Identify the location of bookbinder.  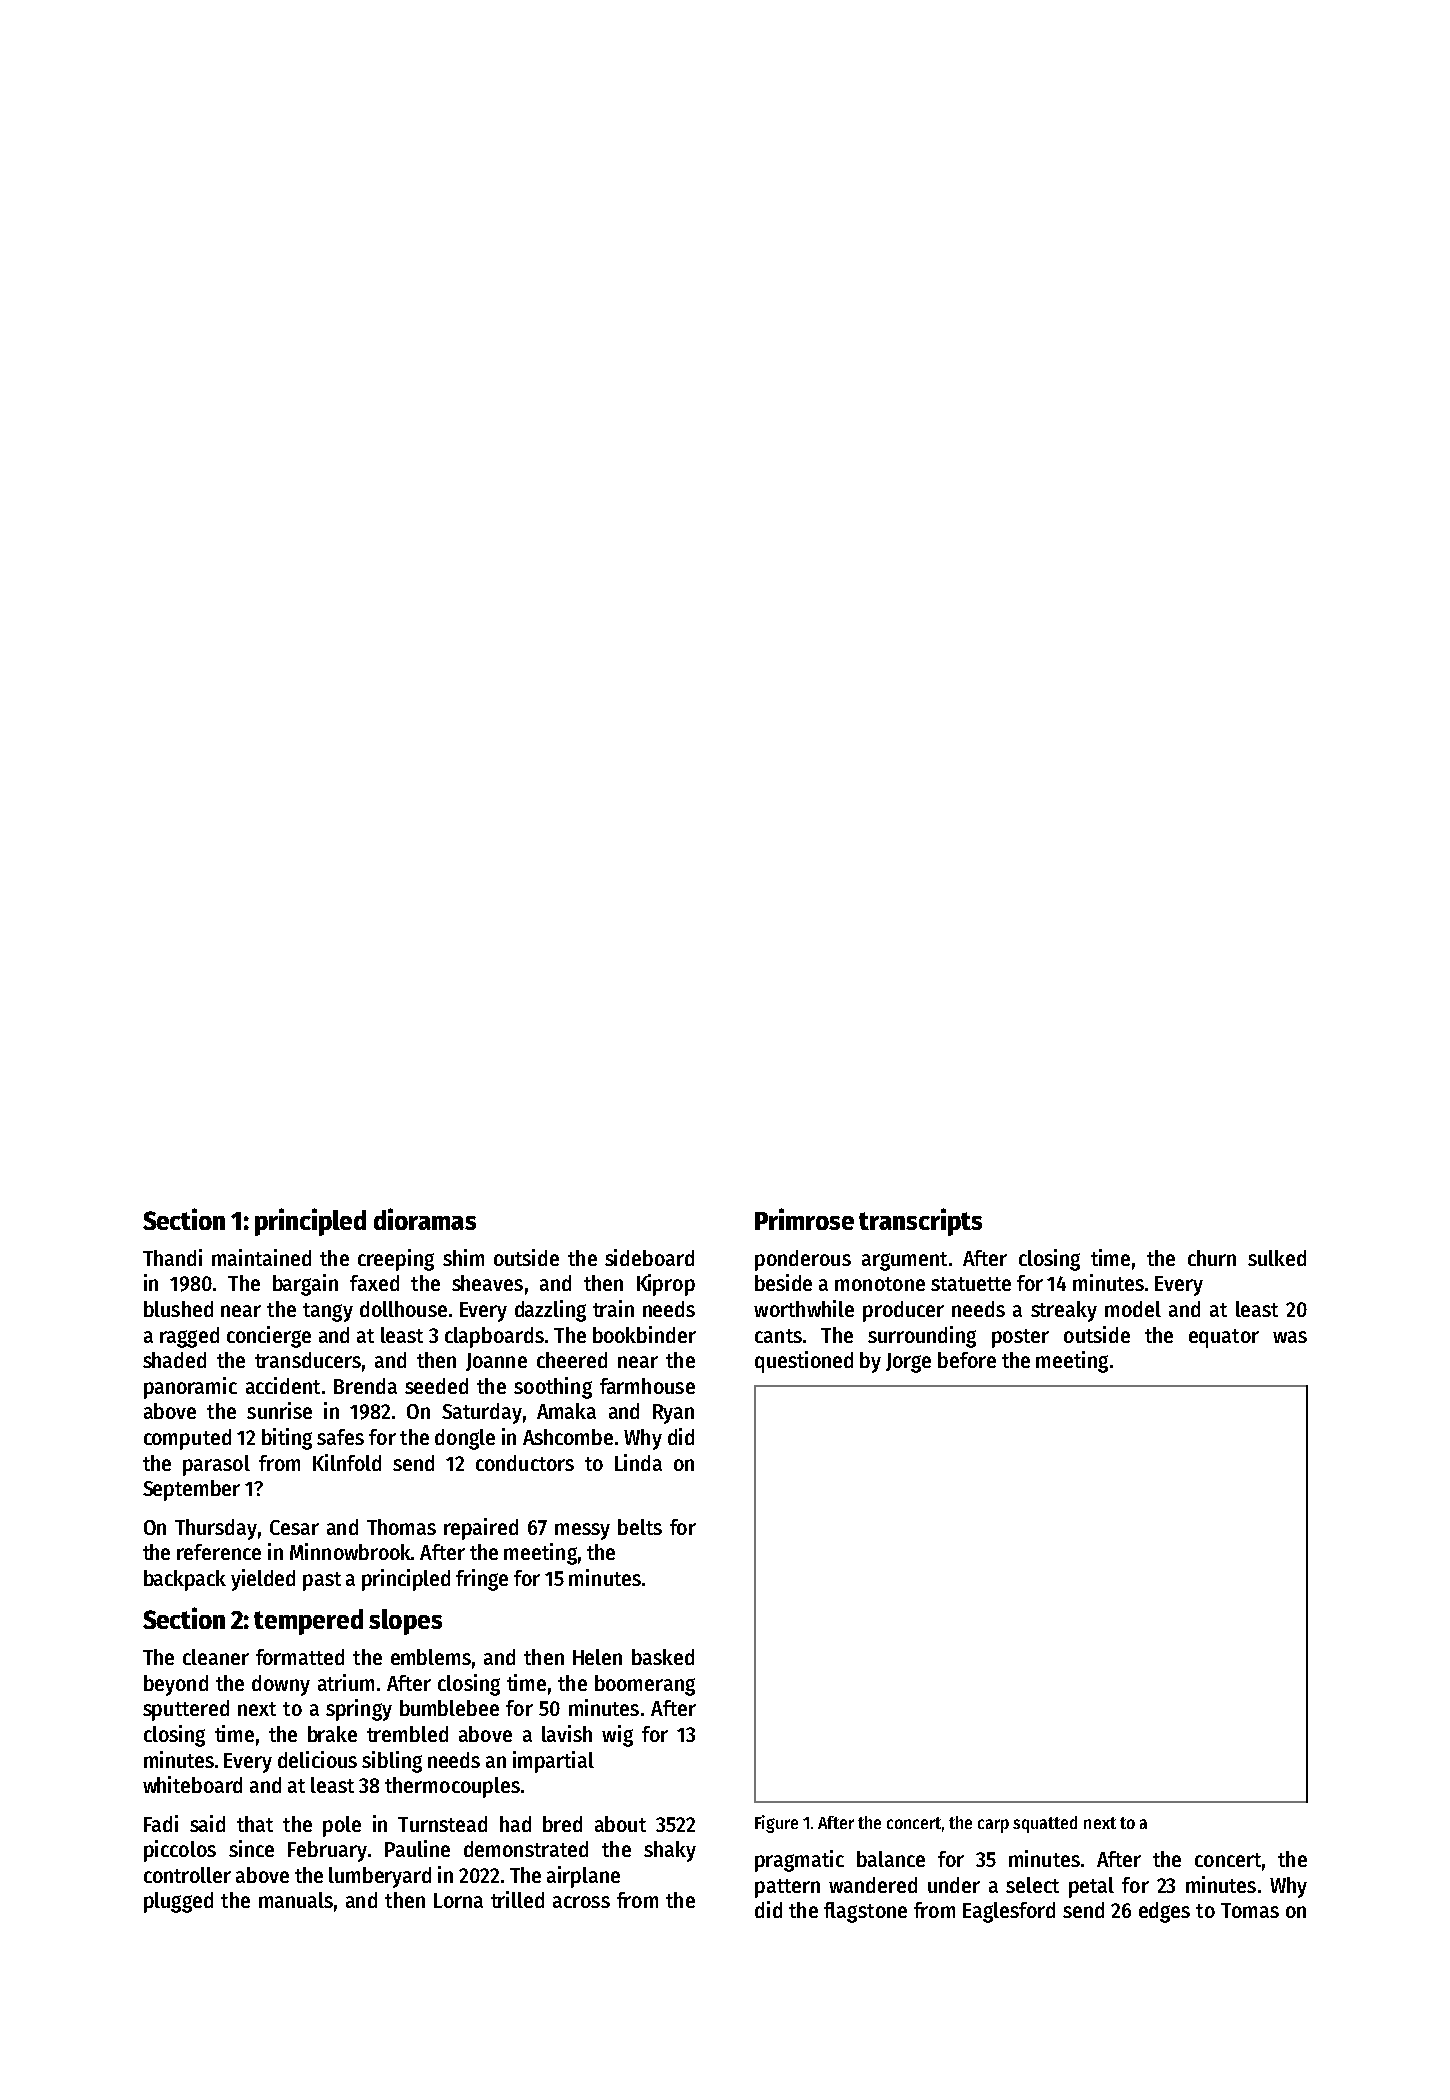
(644, 1334).
